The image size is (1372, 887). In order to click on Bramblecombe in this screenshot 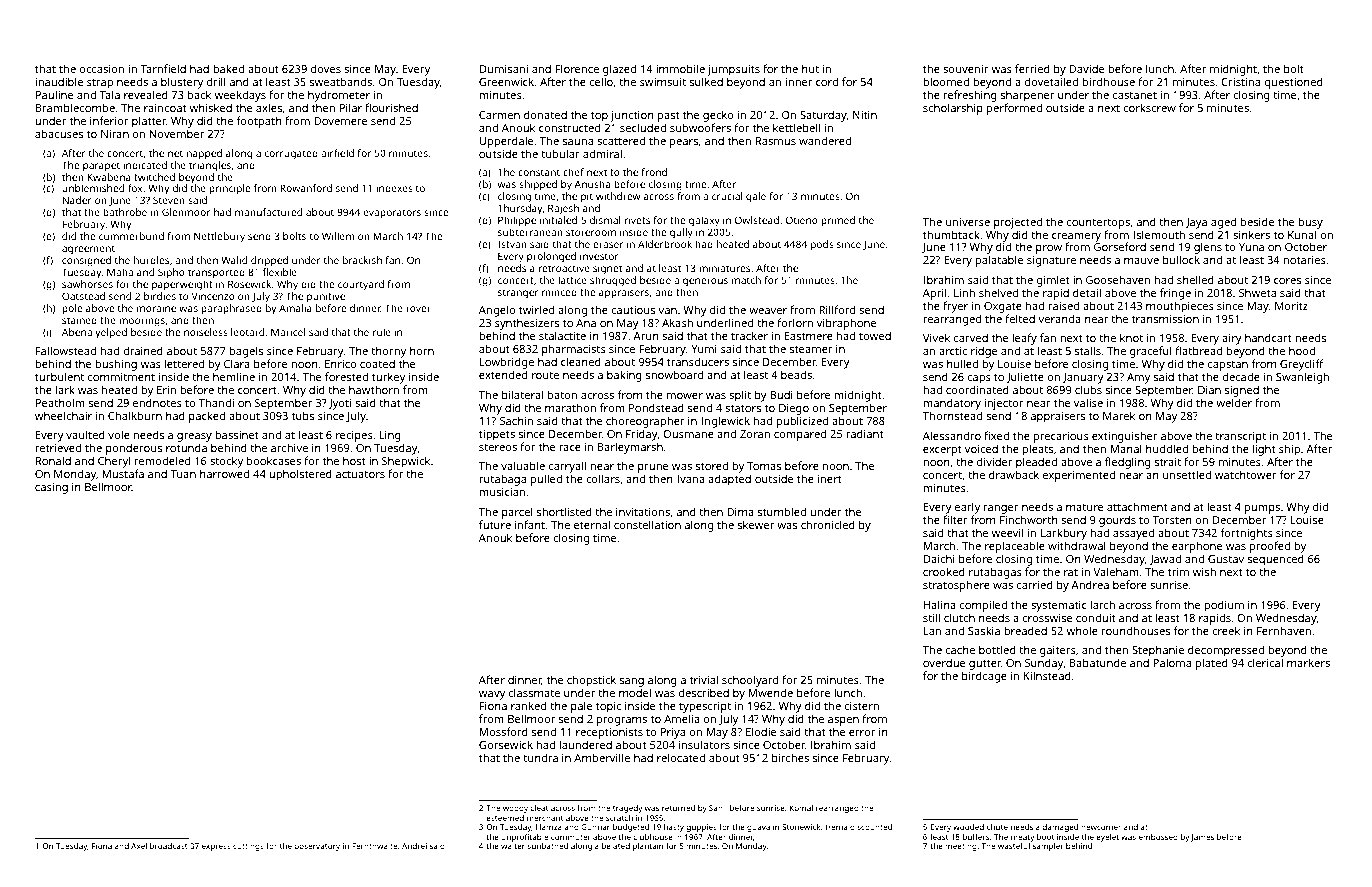, I will do `click(75, 107)`.
